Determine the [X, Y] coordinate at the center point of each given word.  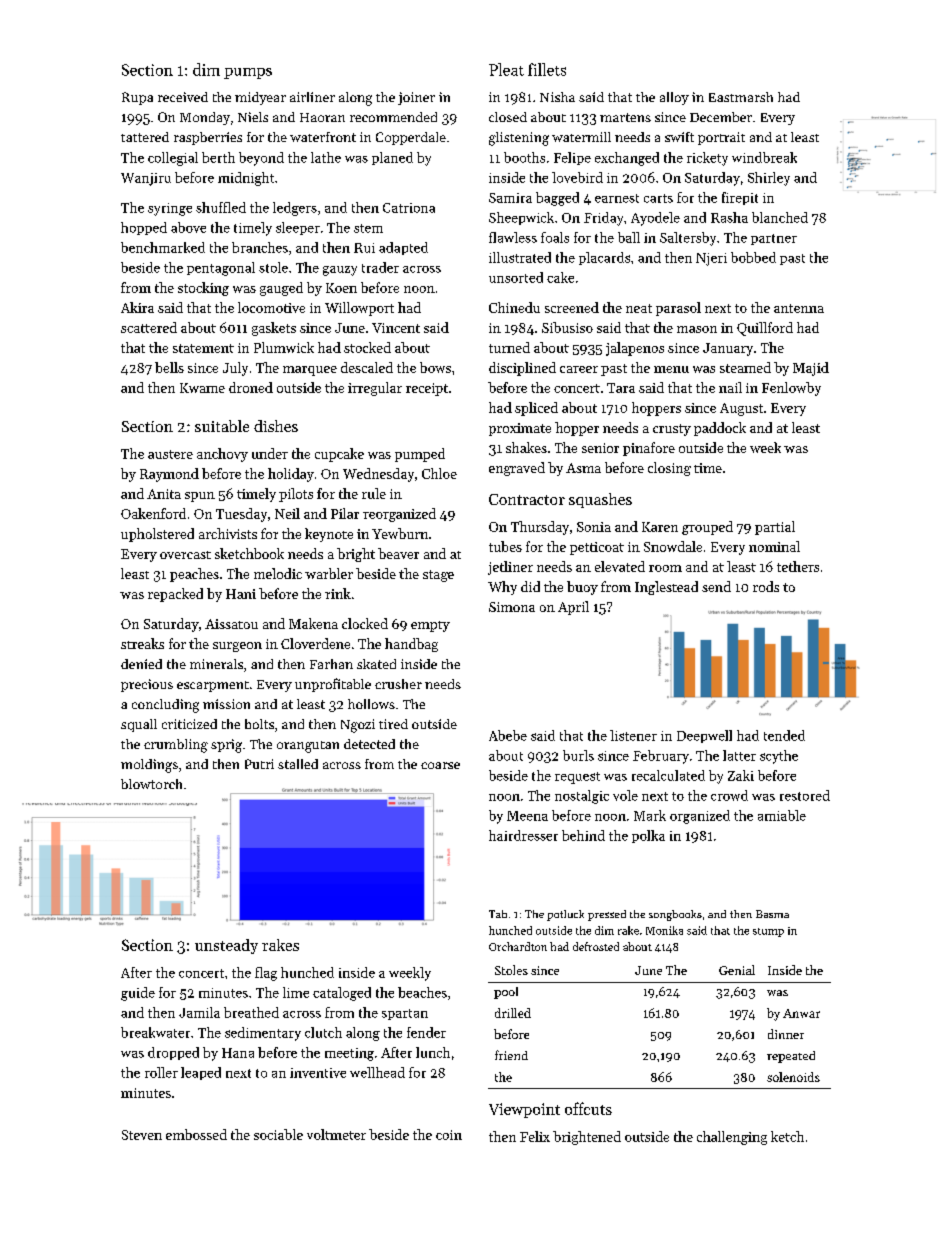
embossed [196, 1134]
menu [671, 369]
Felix [535, 1136]
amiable [782, 815]
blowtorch [151, 784]
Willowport [359, 309]
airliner [312, 97]
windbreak [764, 157]
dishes [276, 426]
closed [508, 117]
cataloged [342, 994]
